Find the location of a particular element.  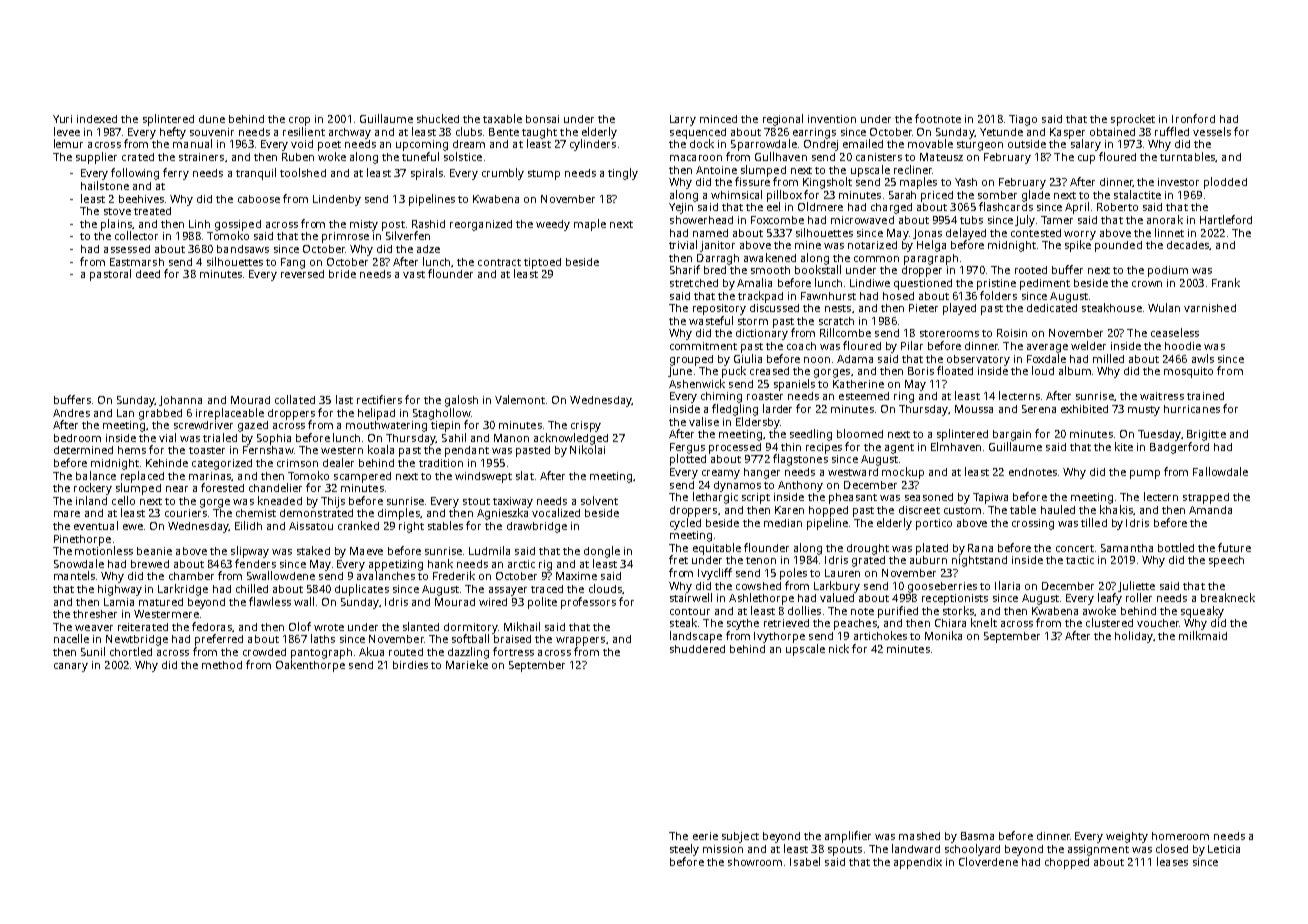

dream is located at coordinates (469, 144).
